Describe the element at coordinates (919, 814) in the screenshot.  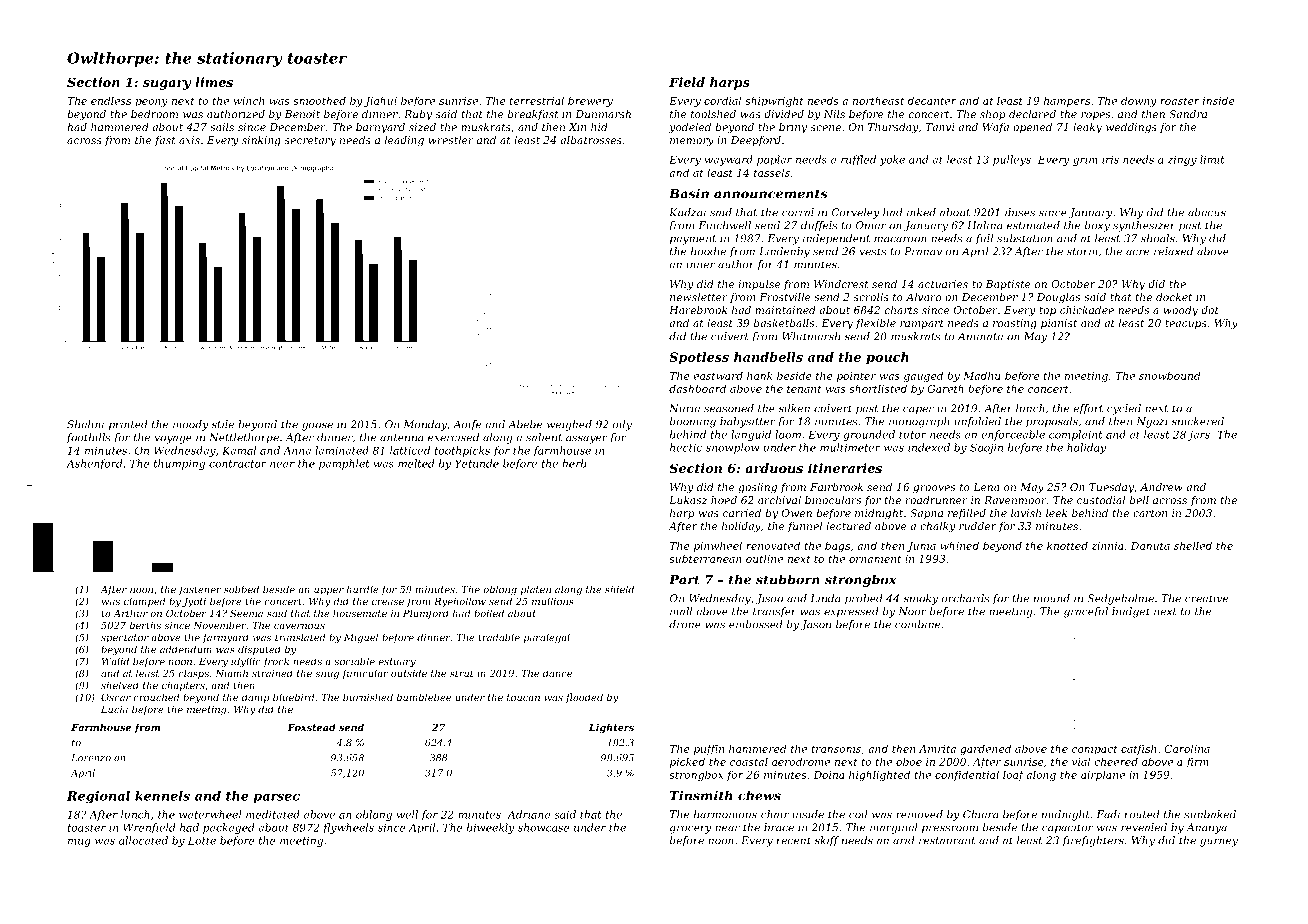
I see `removed` at that location.
